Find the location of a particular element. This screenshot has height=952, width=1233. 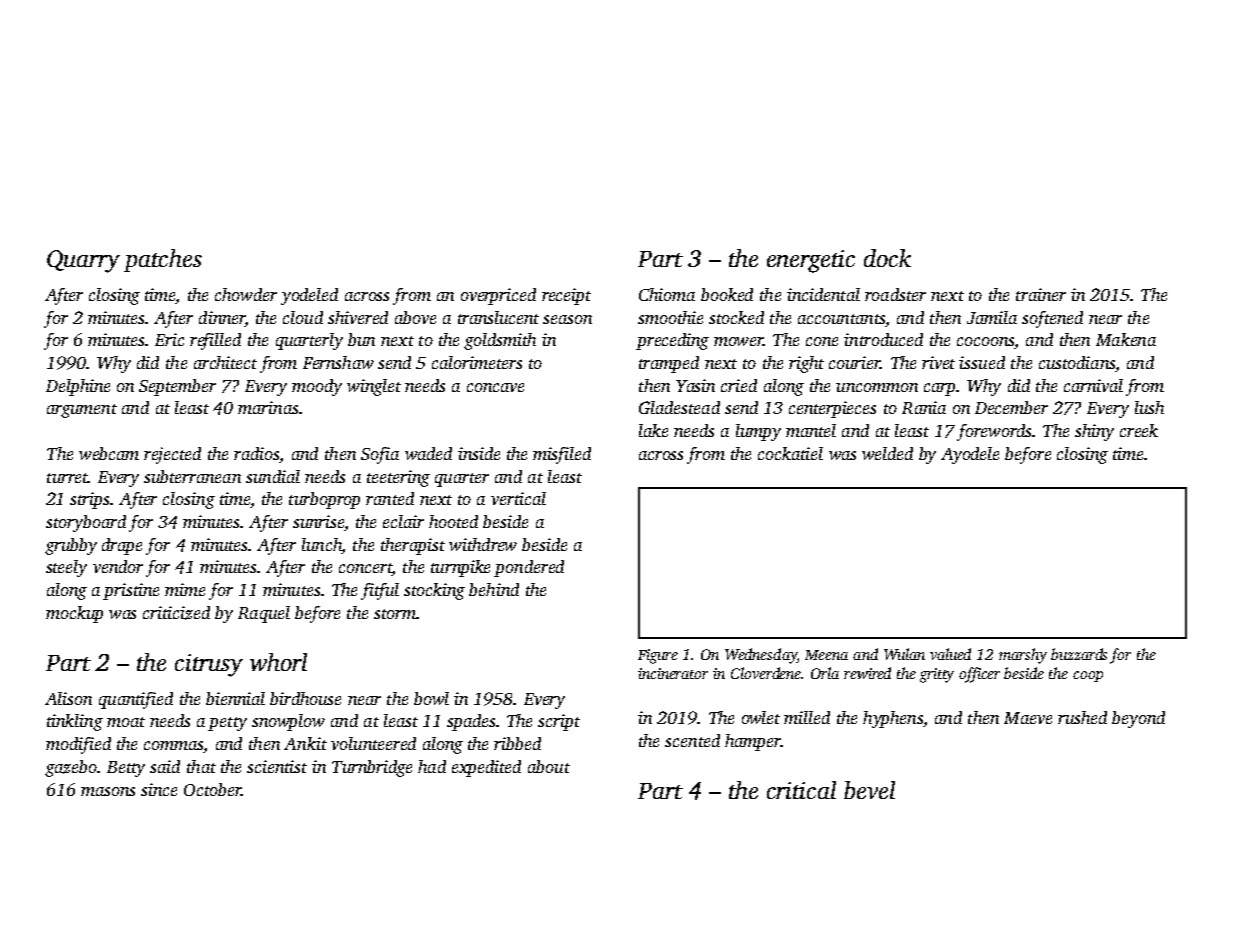

rejected is located at coordinates (172, 455).
